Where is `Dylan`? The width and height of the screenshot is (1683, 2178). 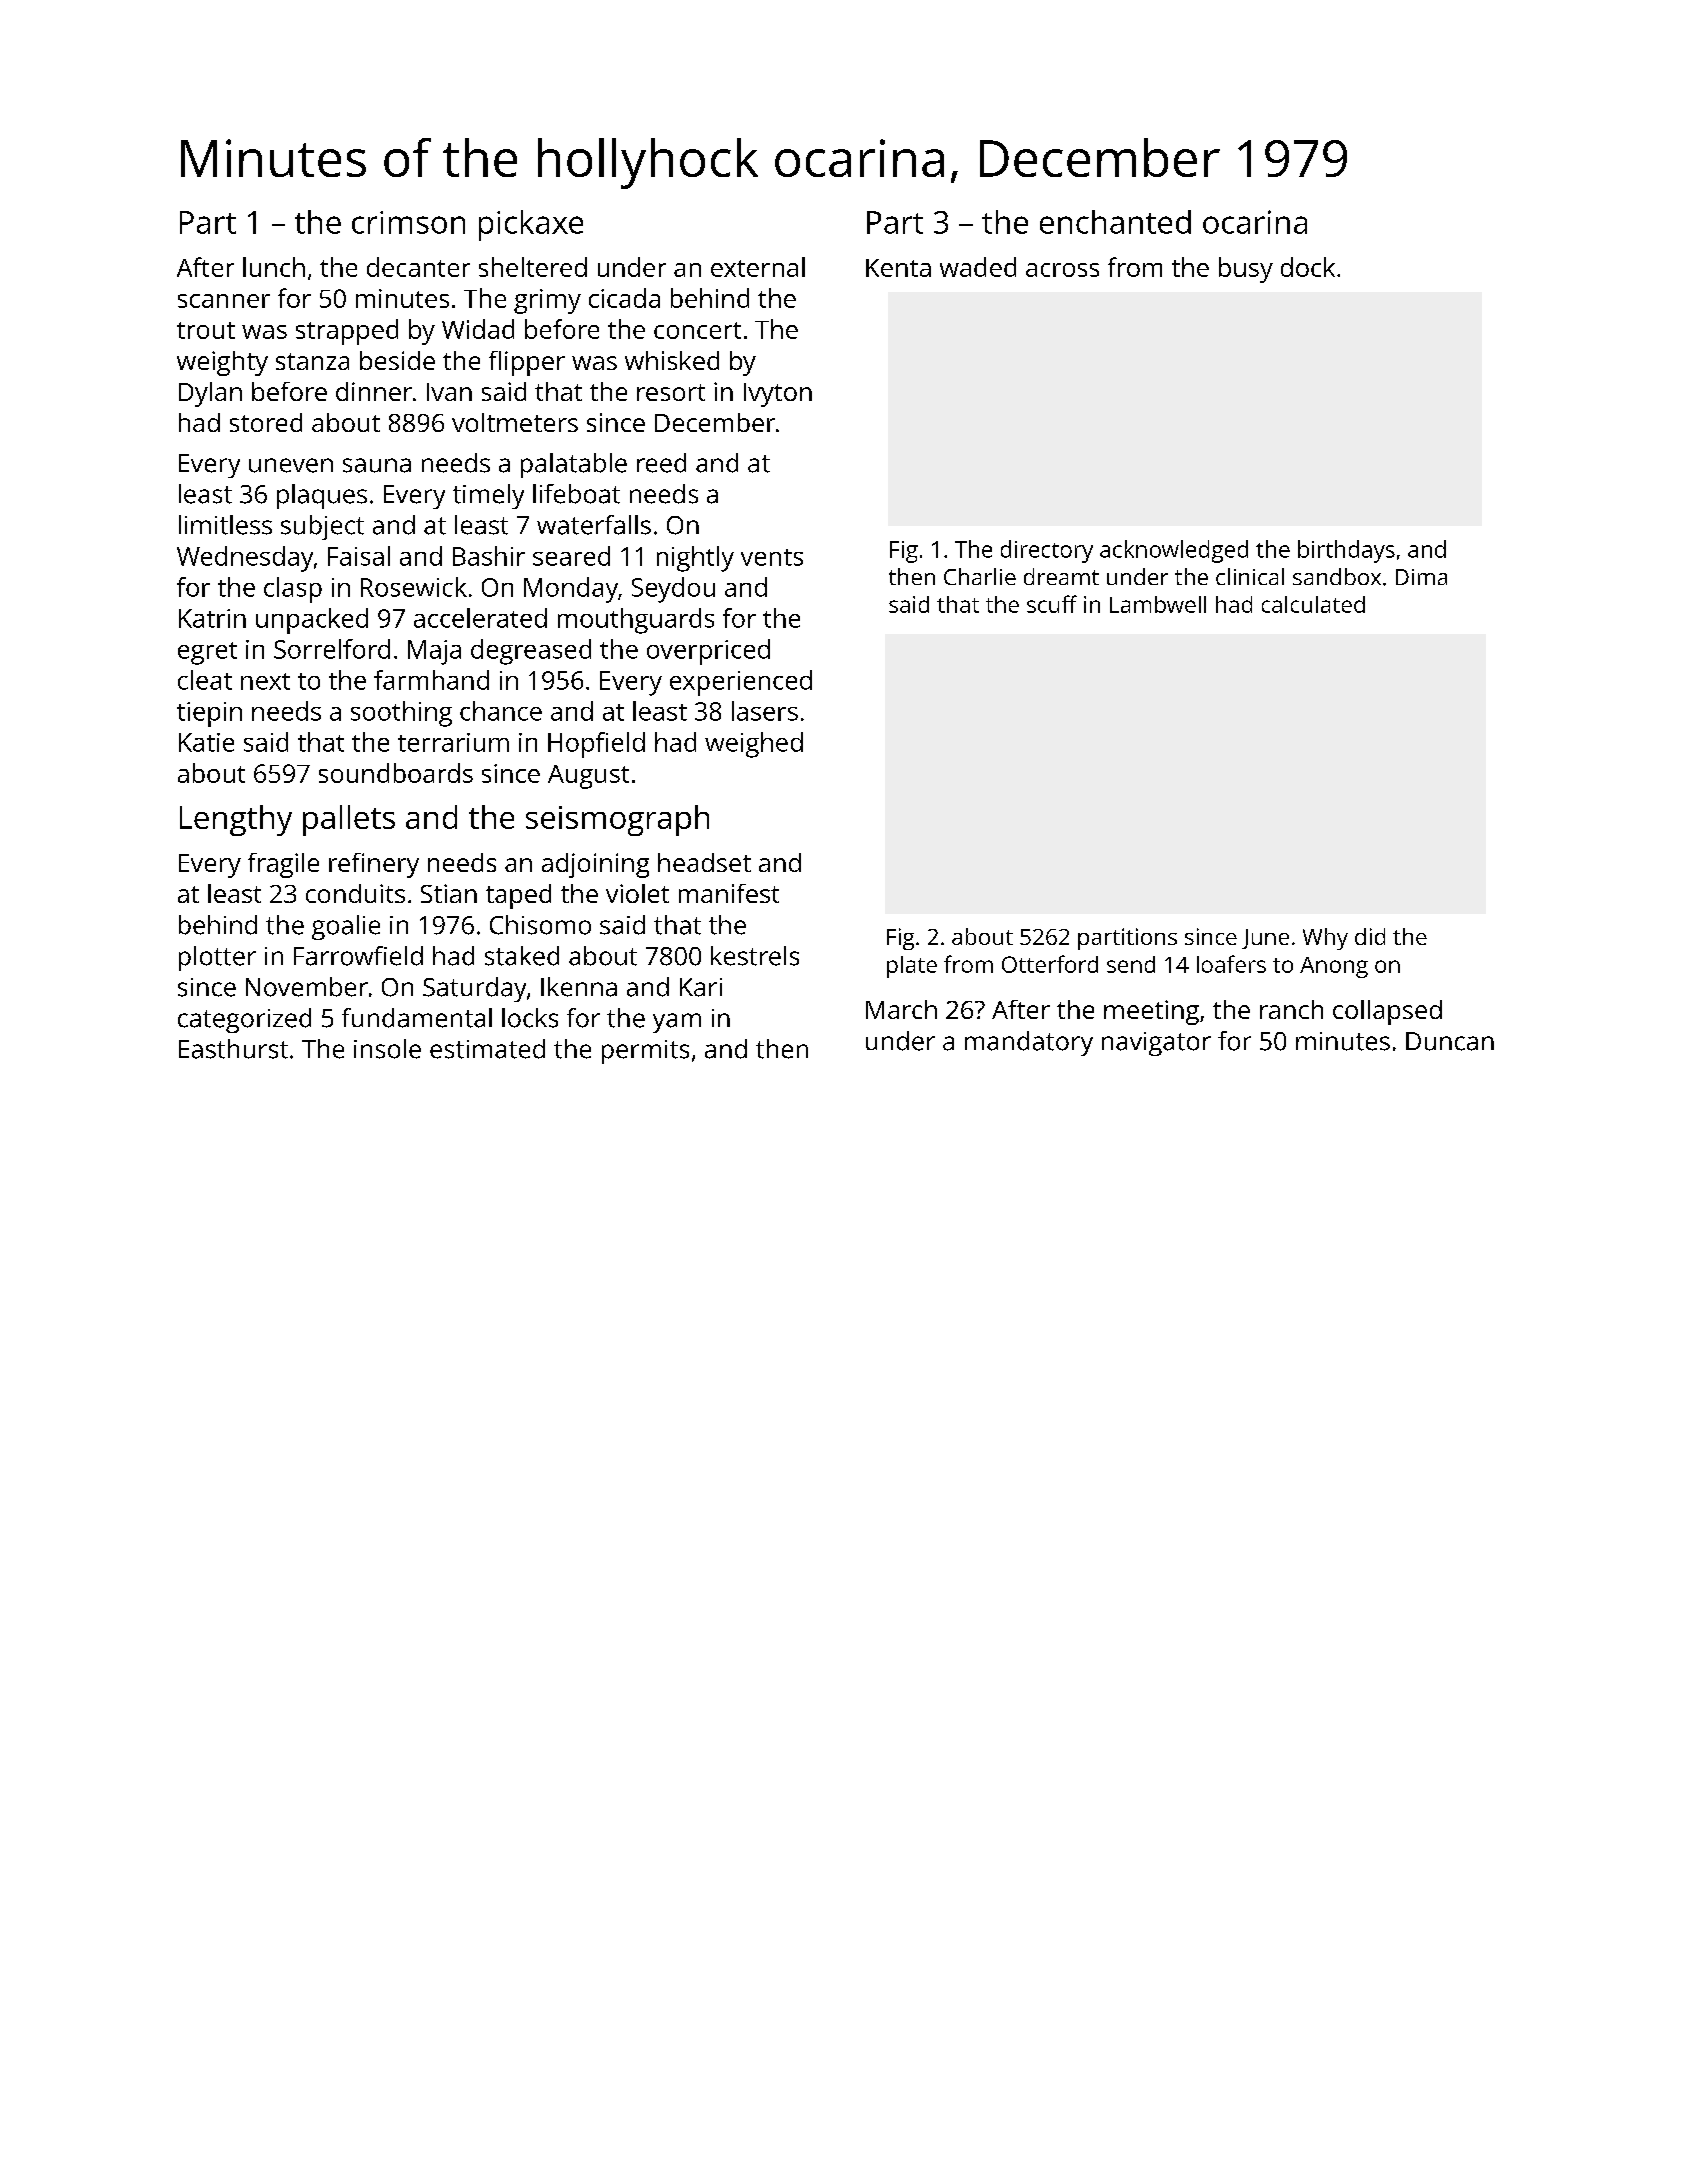
Dylan is located at coordinates (210, 394).
